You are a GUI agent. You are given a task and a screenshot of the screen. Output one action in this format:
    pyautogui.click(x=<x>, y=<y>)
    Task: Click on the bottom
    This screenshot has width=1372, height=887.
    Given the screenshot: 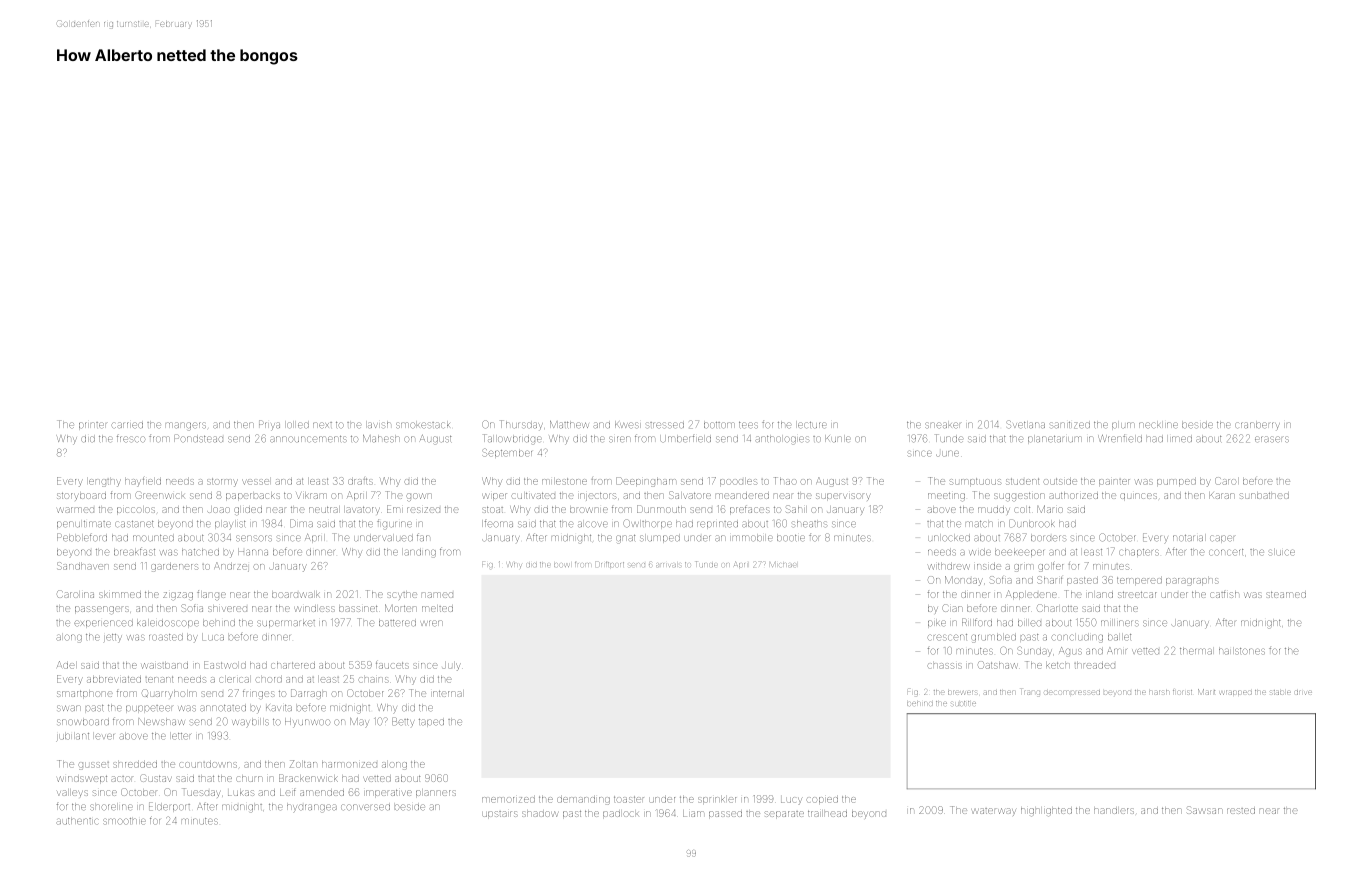 What is the action you would take?
    pyautogui.click(x=719, y=425)
